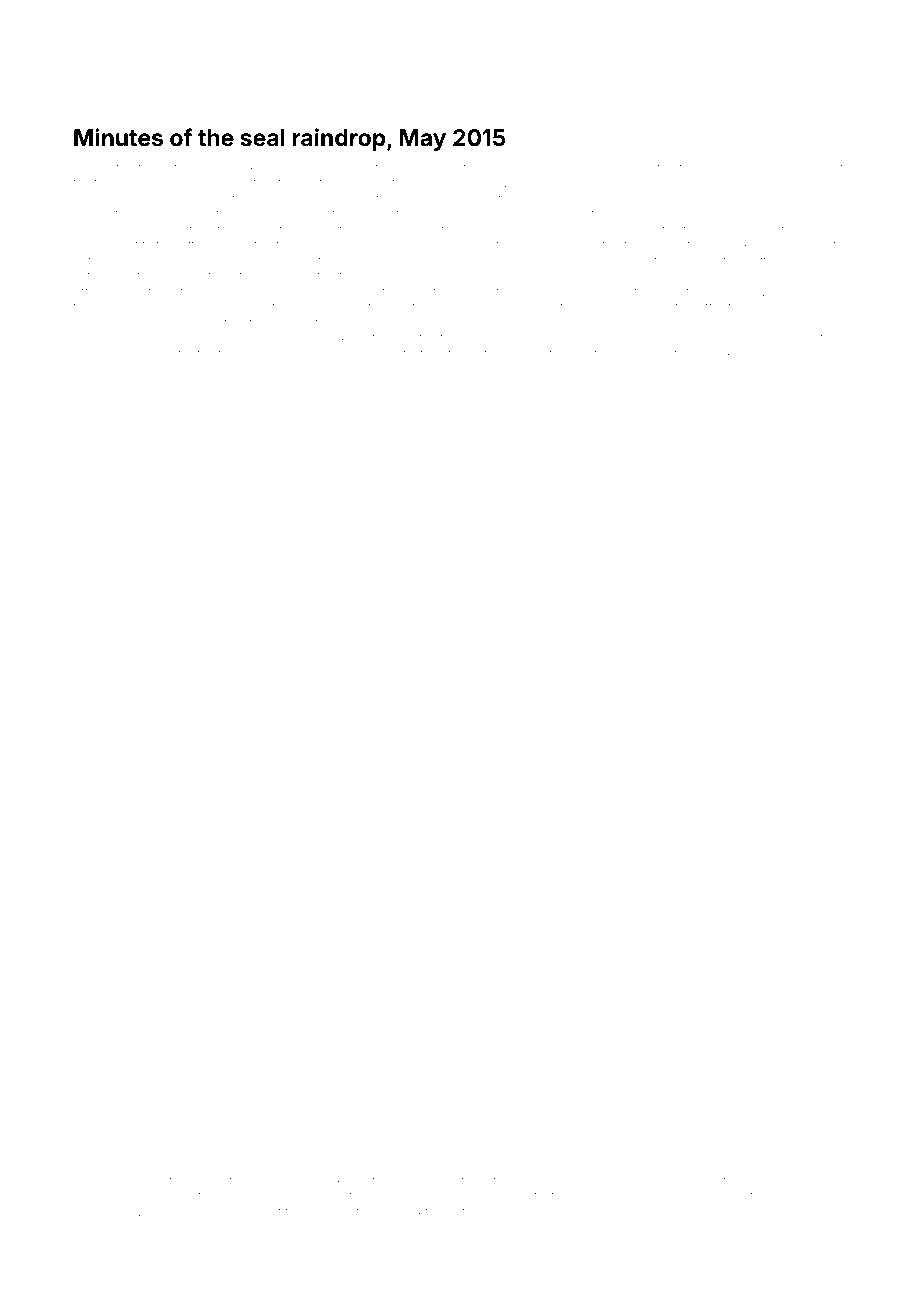 The width and height of the image is (924, 1308). What do you see at coordinates (236, 353) in the image?
I see `fleece` at bounding box center [236, 353].
